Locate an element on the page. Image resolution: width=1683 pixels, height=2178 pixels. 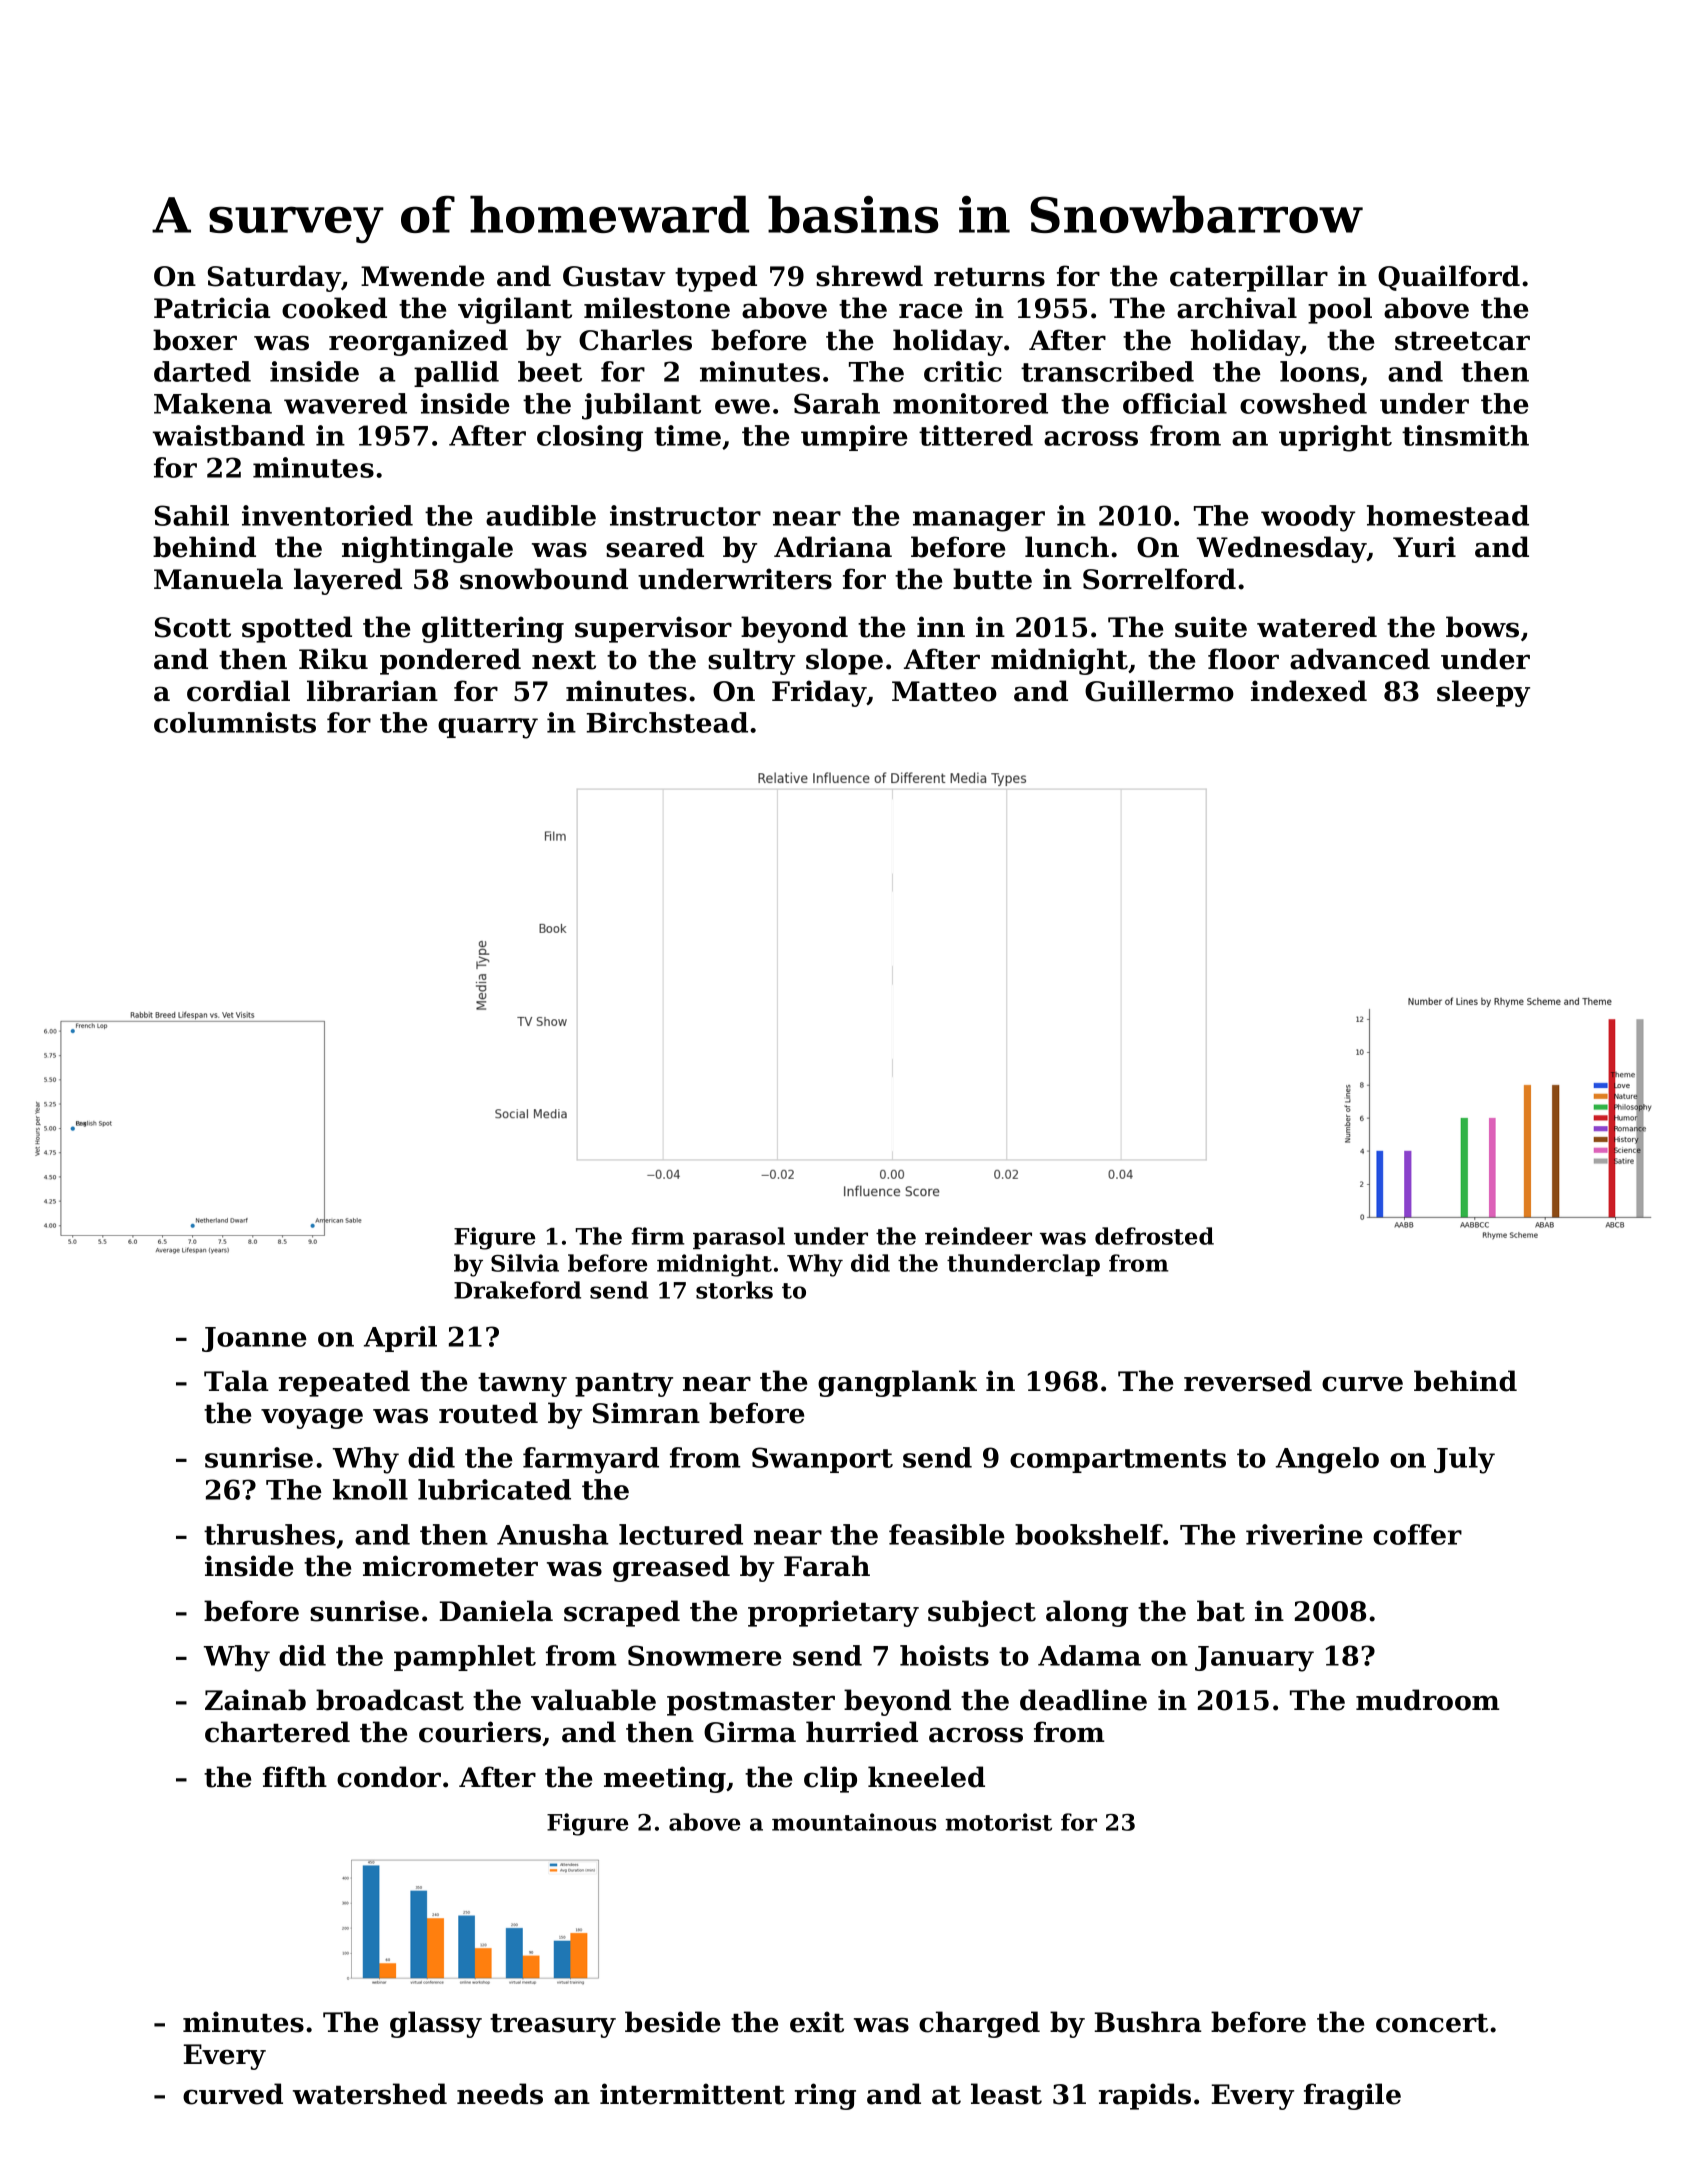
columnists is located at coordinates (235, 722).
